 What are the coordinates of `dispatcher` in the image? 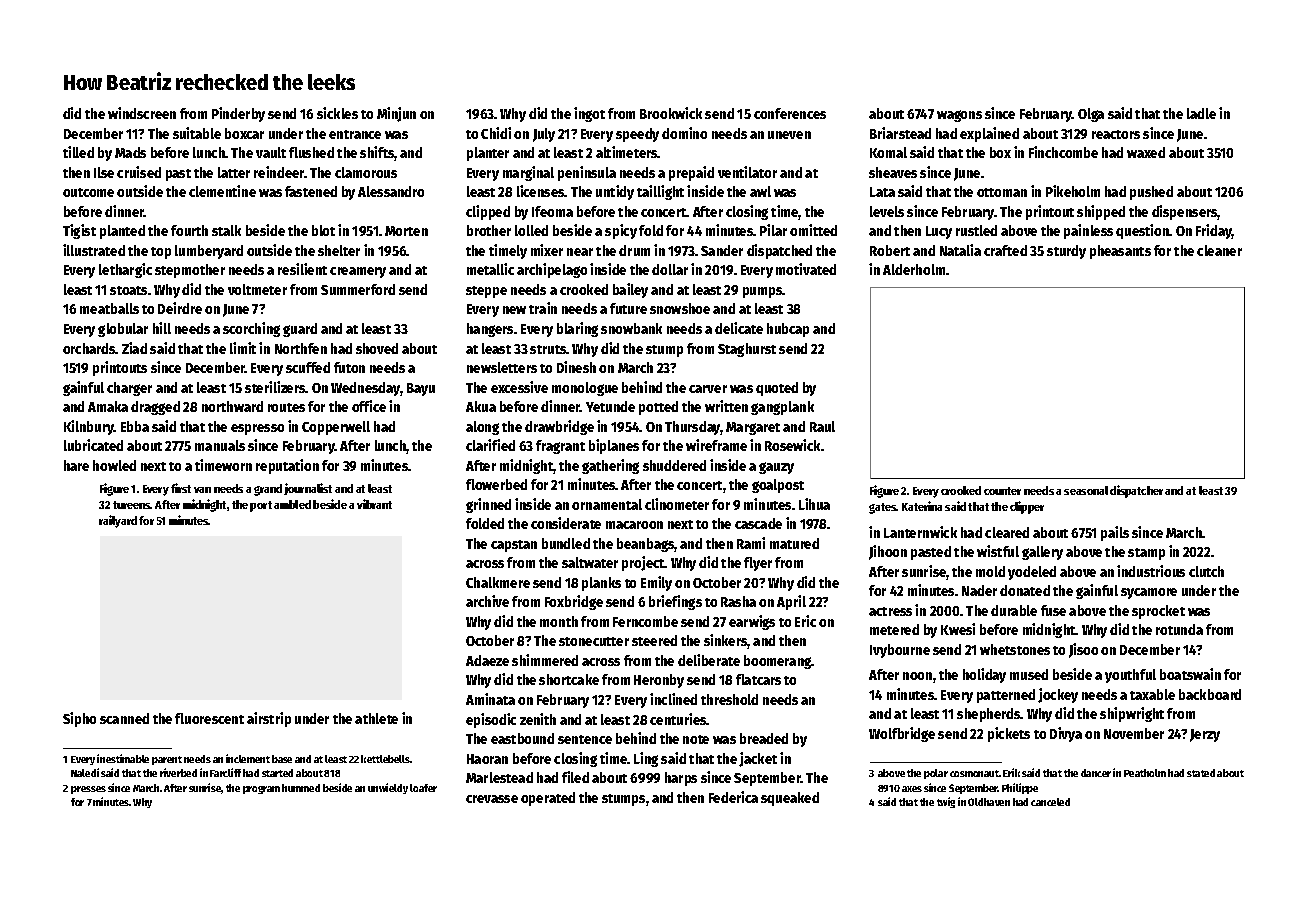 It's located at (1136, 491).
